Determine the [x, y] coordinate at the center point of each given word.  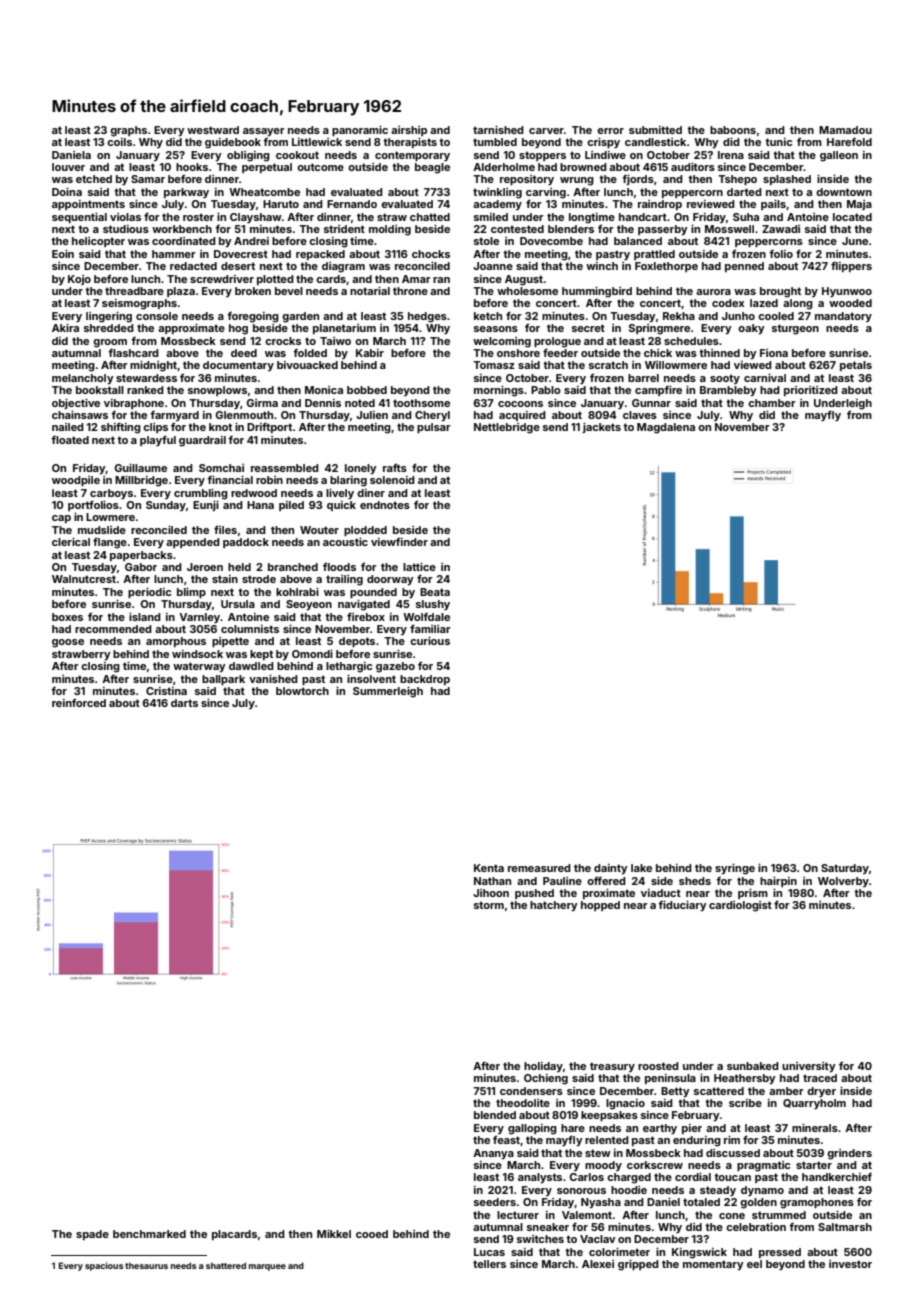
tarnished [498, 129]
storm [489, 905]
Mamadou [845, 130]
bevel [289, 291]
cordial [693, 1176]
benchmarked [149, 1234]
